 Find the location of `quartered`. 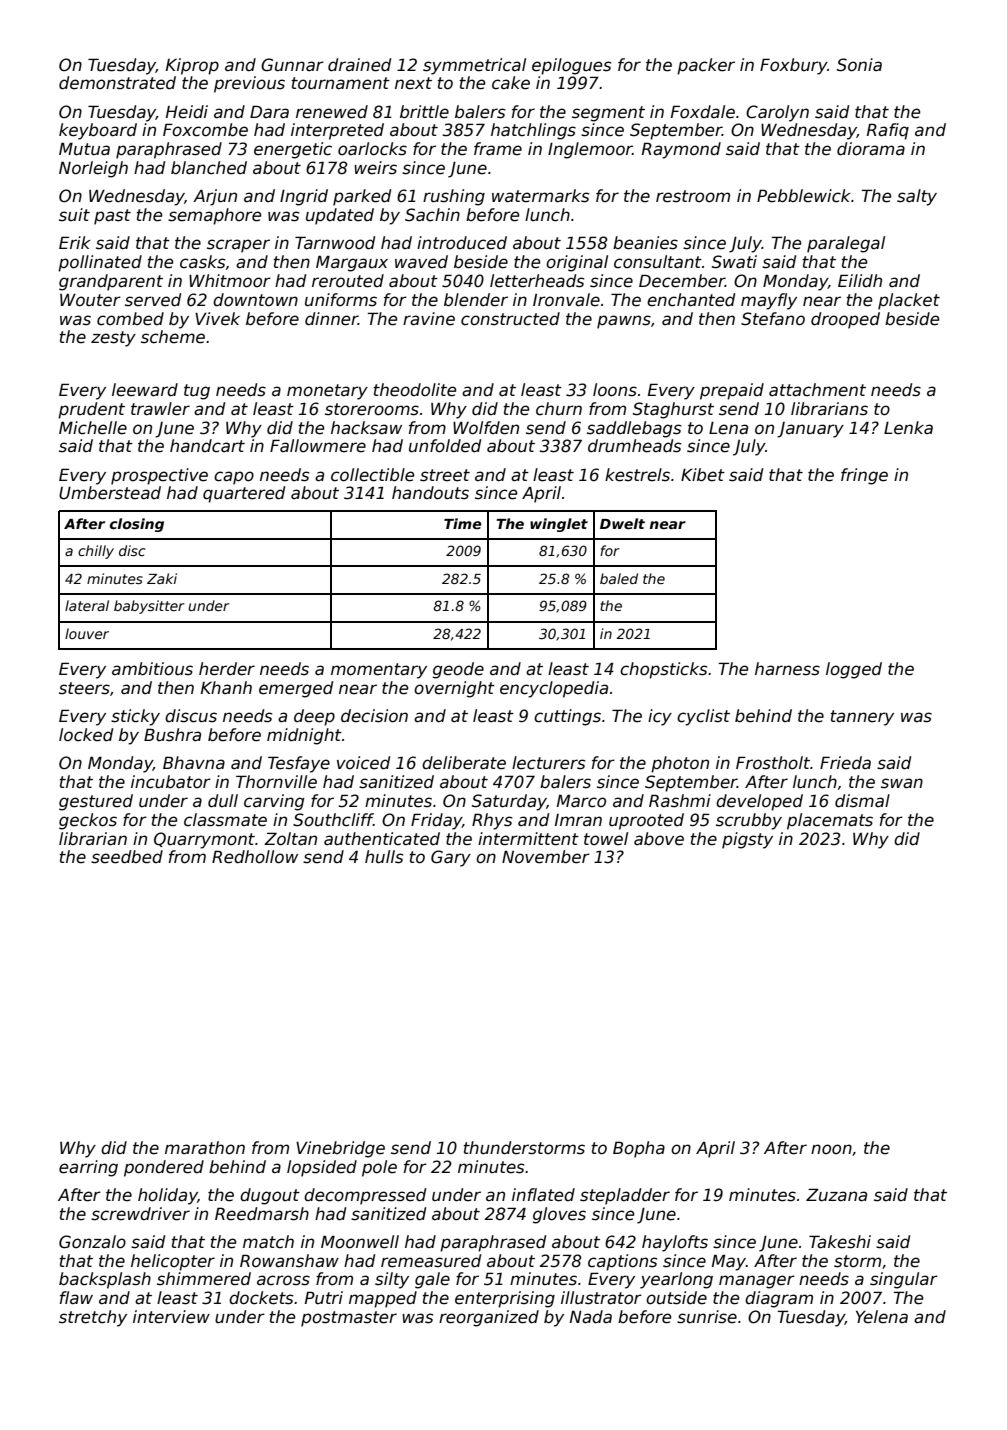

quartered is located at coordinates (244, 494).
